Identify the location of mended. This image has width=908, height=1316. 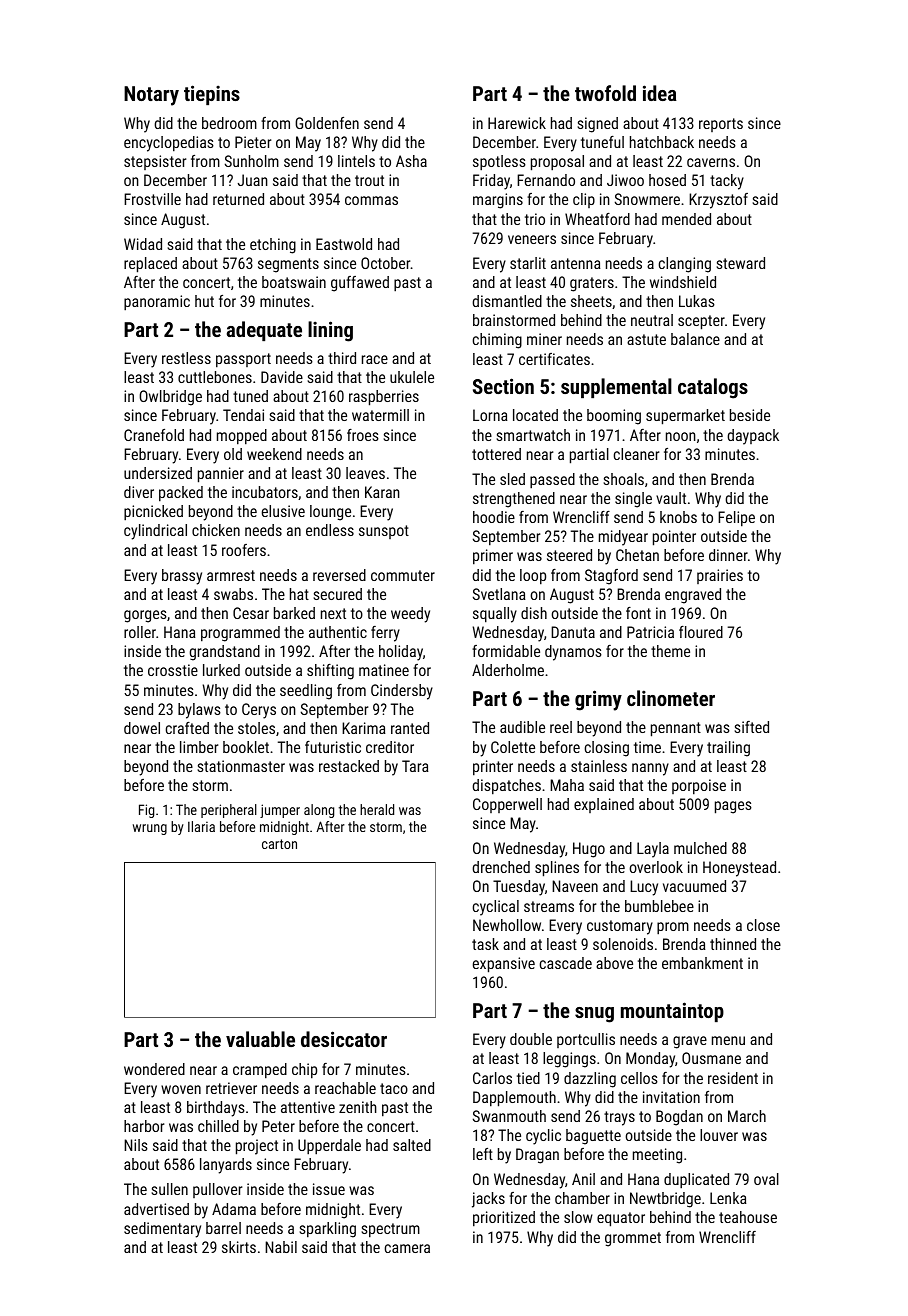
(686, 219).
